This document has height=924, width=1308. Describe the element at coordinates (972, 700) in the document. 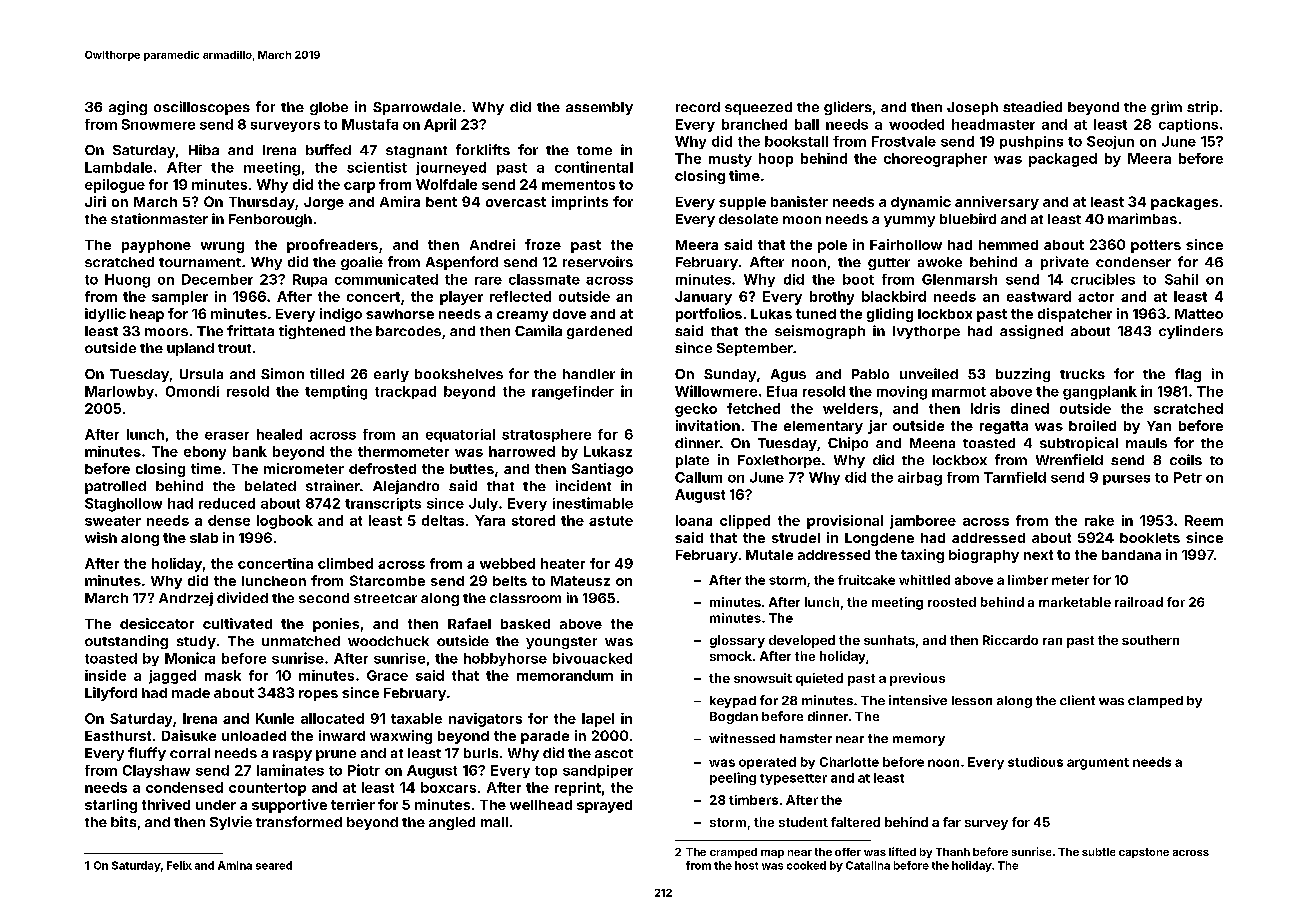

I see `lesson` at that location.
